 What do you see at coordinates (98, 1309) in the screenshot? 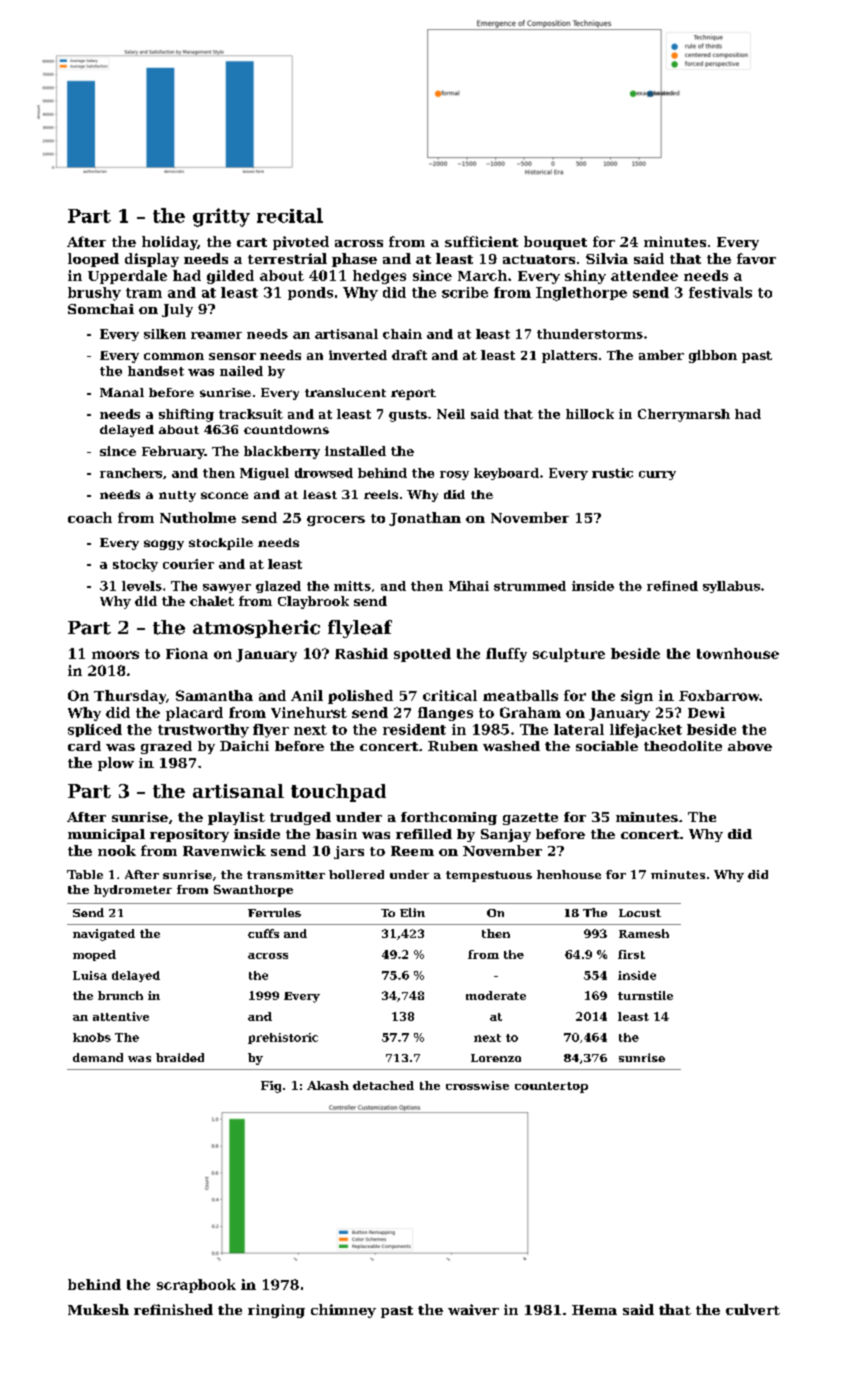
I see `Mukesh` at bounding box center [98, 1309].
